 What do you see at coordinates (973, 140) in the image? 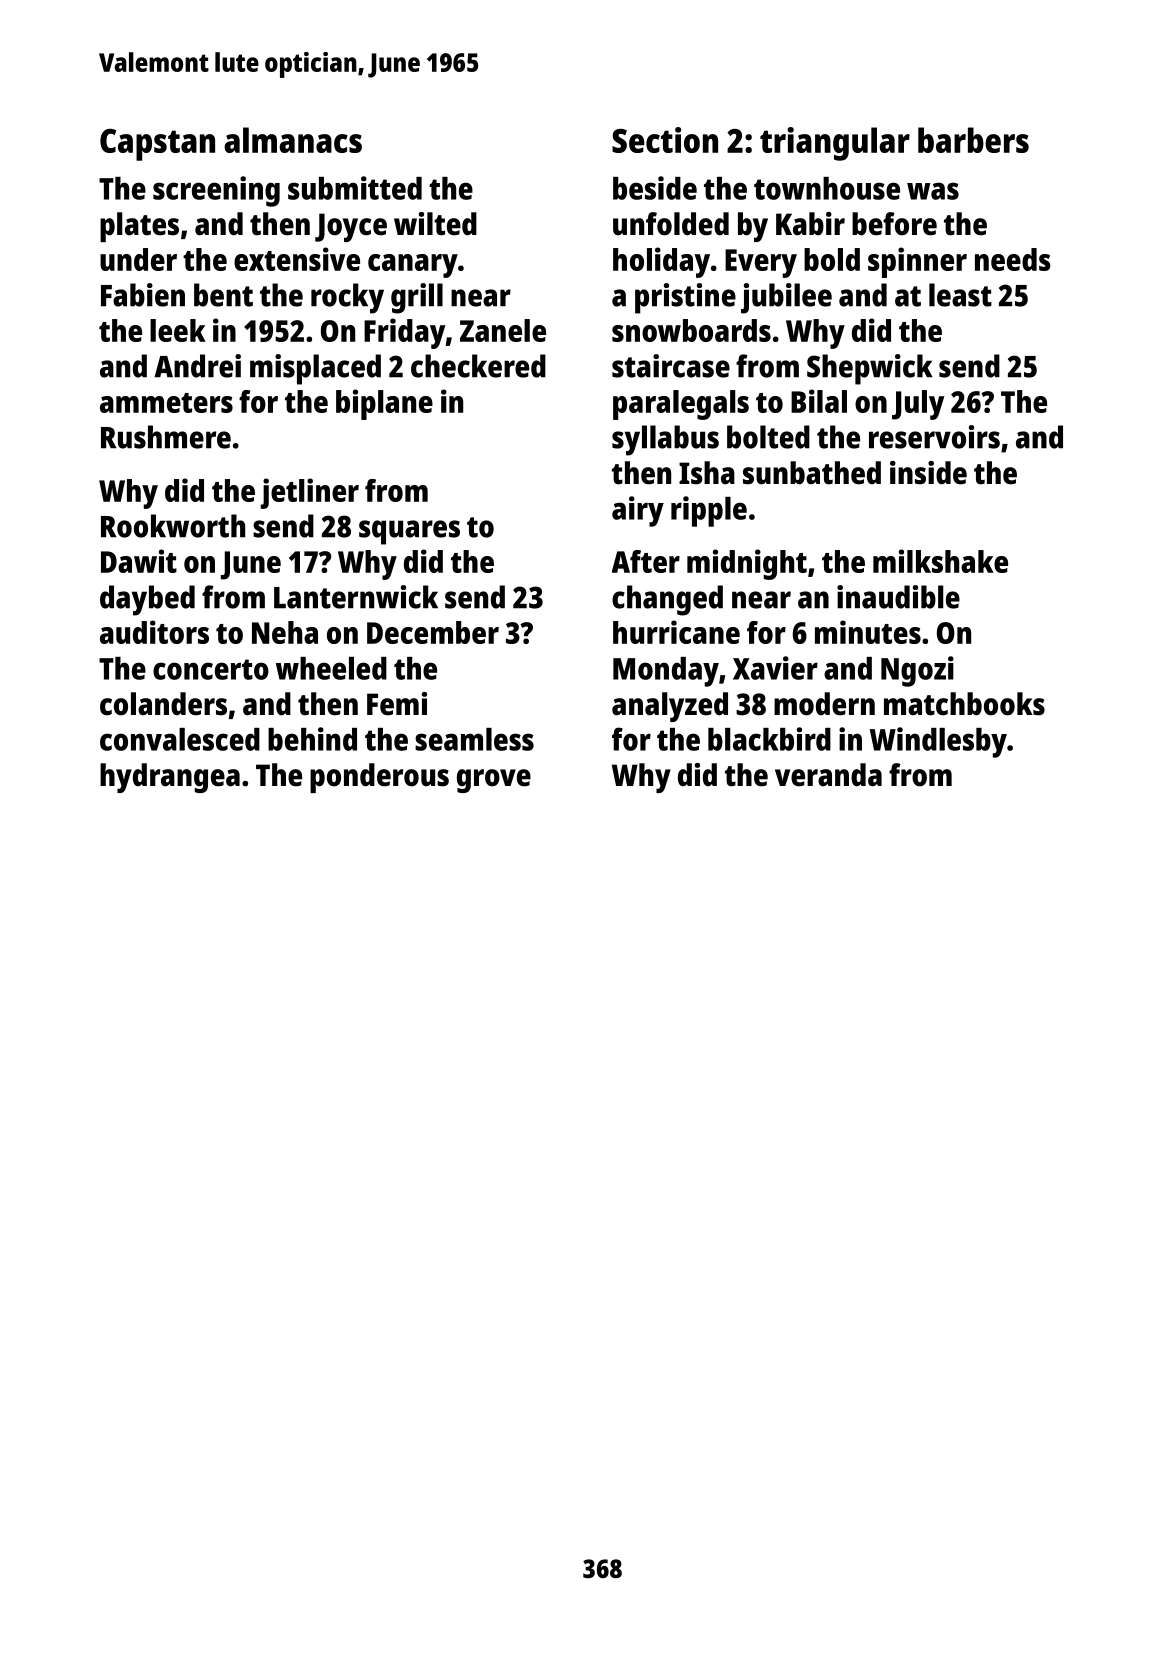
I see `barbers` at bounding box center [973, 140].
